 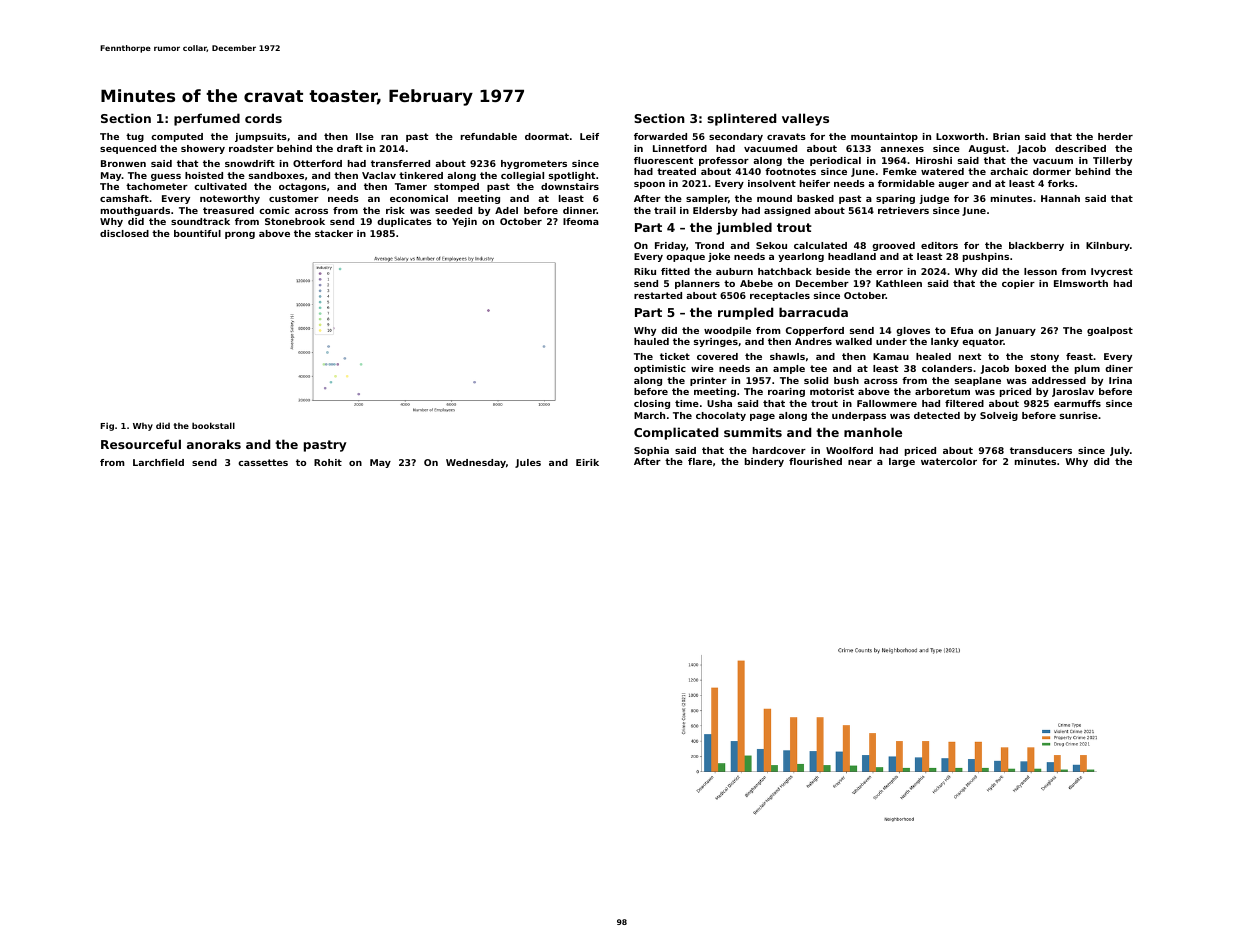 I want to click on cords, so click(x=263, y=118).
